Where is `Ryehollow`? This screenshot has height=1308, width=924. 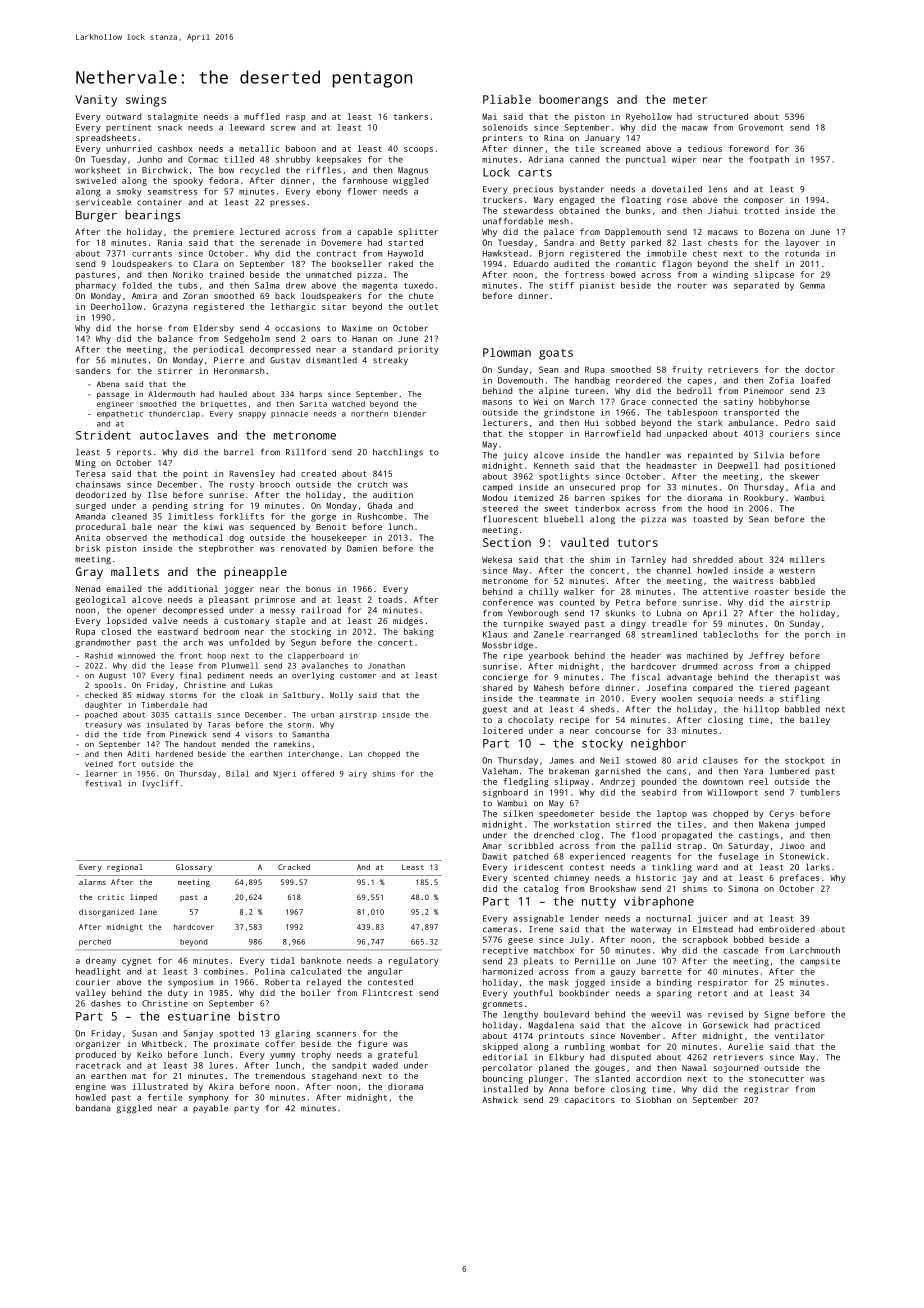
Ryehollow is located at coordinates (649, 117).
